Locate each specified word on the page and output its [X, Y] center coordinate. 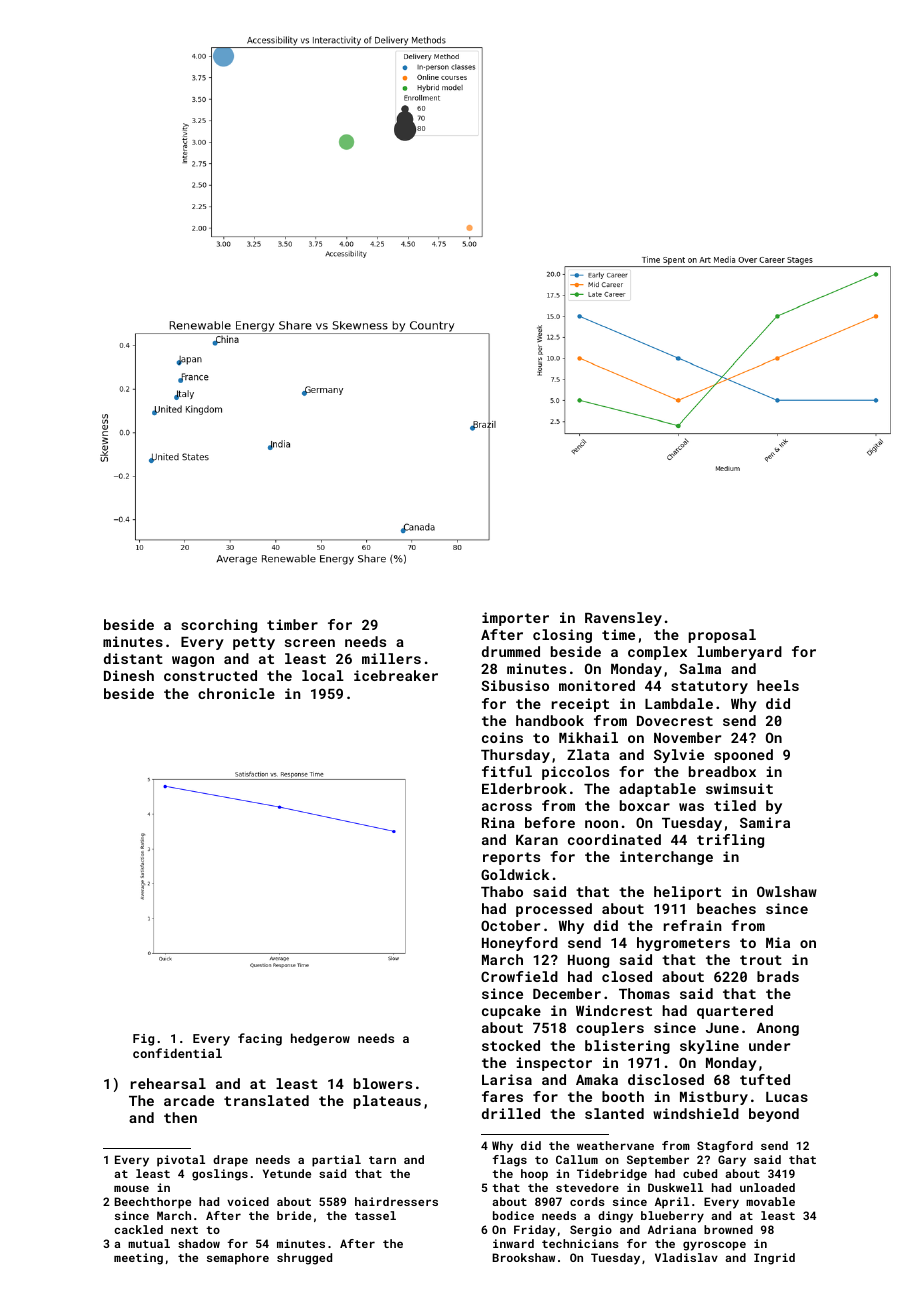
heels [778, 685]
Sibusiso [515, 685]
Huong [588, 961]
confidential [177, 1053]
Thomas [644, 993]
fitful [507, 771]
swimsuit [739, 788]
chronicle [236, 693]
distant [133, 658]
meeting [138, 1259]
